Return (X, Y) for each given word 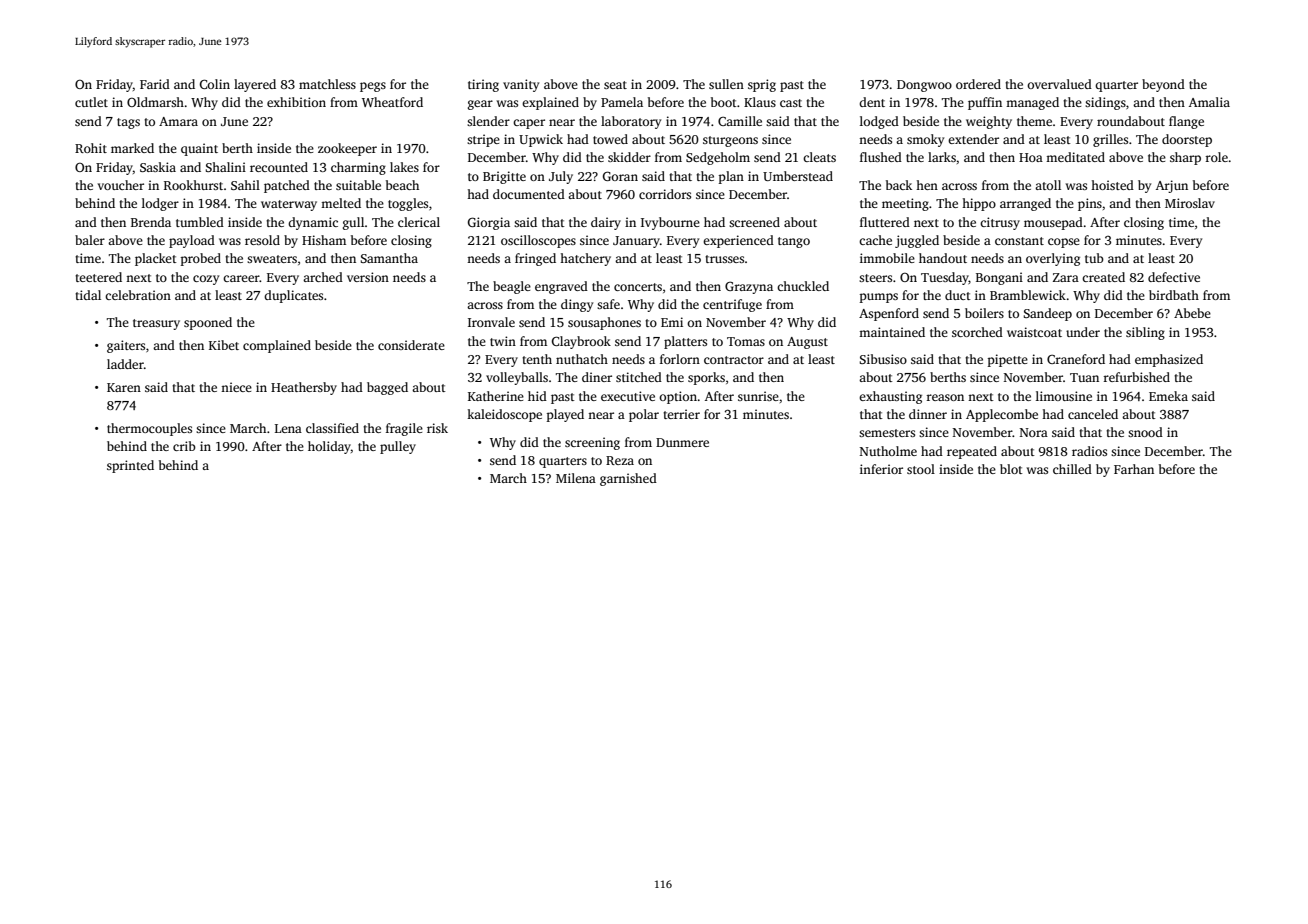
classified (332, 428)
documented (529, 194)
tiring (483, 85)
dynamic (313, 223)
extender (973, 139)
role (1216, 157)
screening (592, 443)
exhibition (296, 102)
